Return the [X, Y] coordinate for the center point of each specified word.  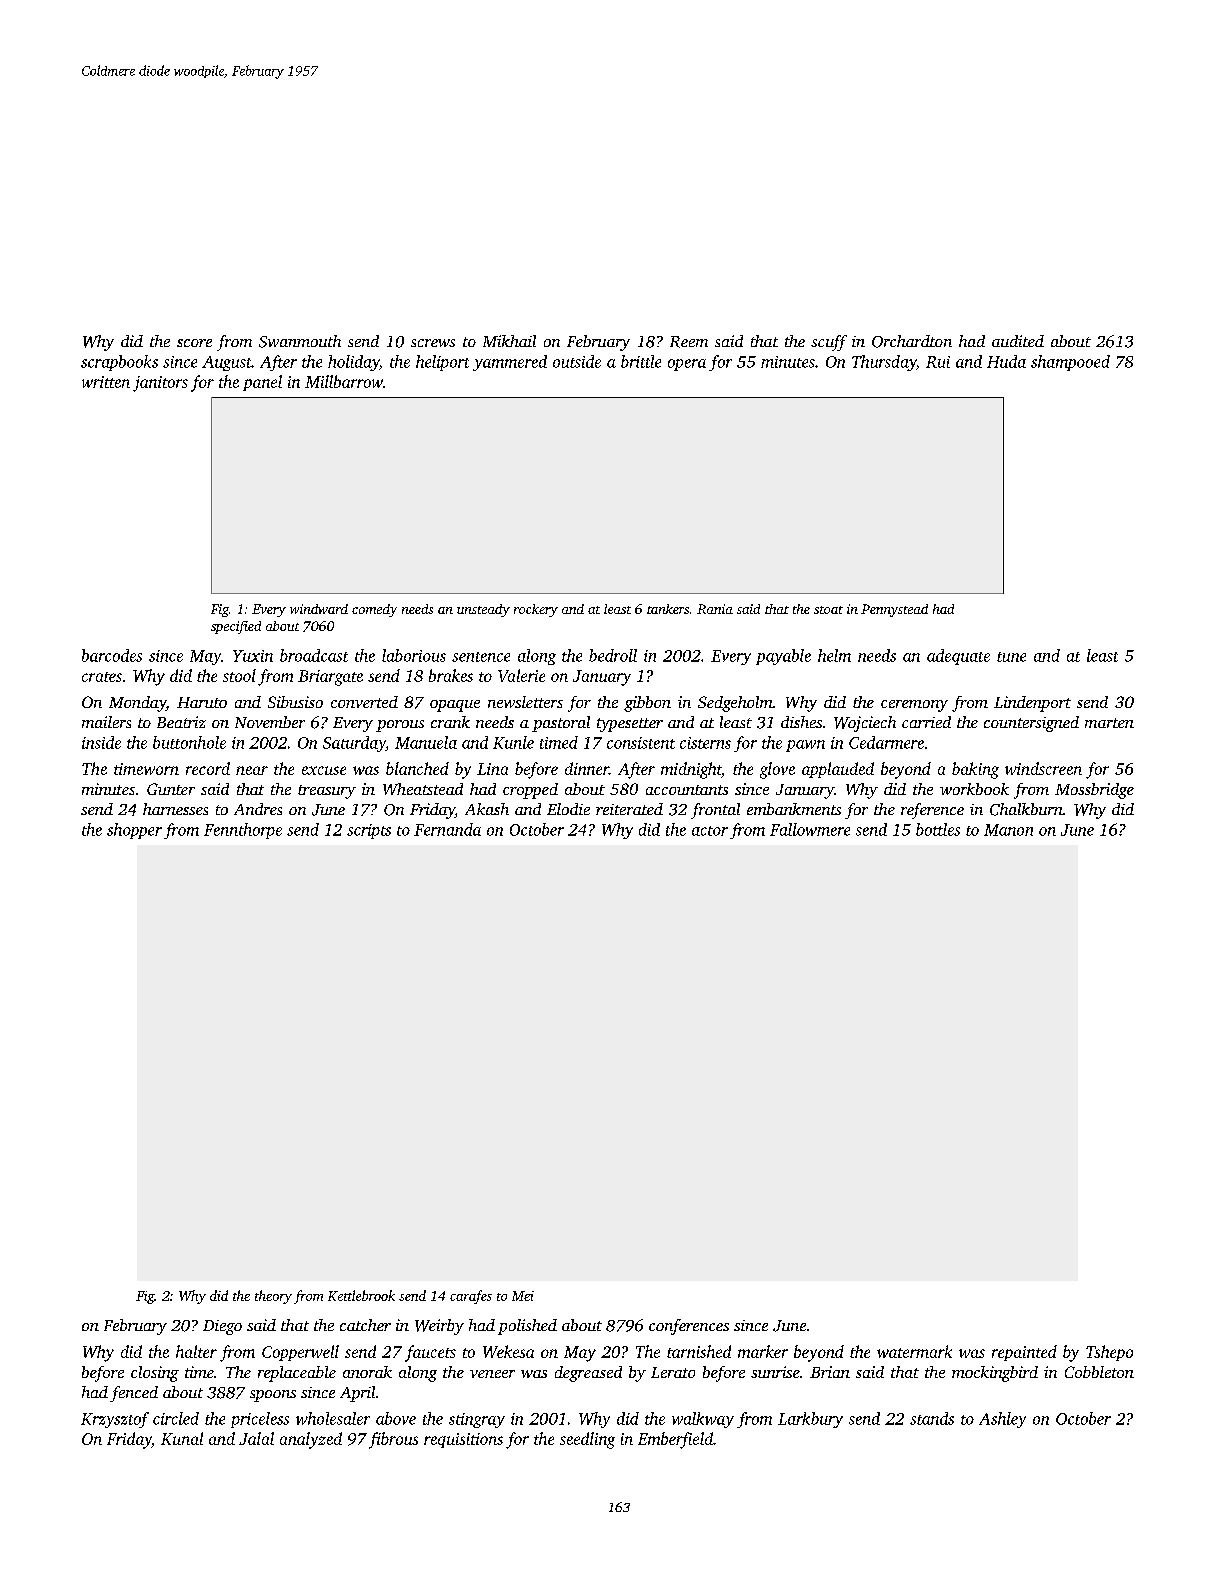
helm [834, 655]
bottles [938, 829]
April [357, 1394]
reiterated [629, 809]
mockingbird [995, 1374]
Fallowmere [810, 829]
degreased [588, 1374]
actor [710, 831]
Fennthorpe [243, 831]
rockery [536, 610]
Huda [1006, 361]
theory [273, 1297]
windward [319, 609]
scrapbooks [119, 363]
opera [687, 365]
